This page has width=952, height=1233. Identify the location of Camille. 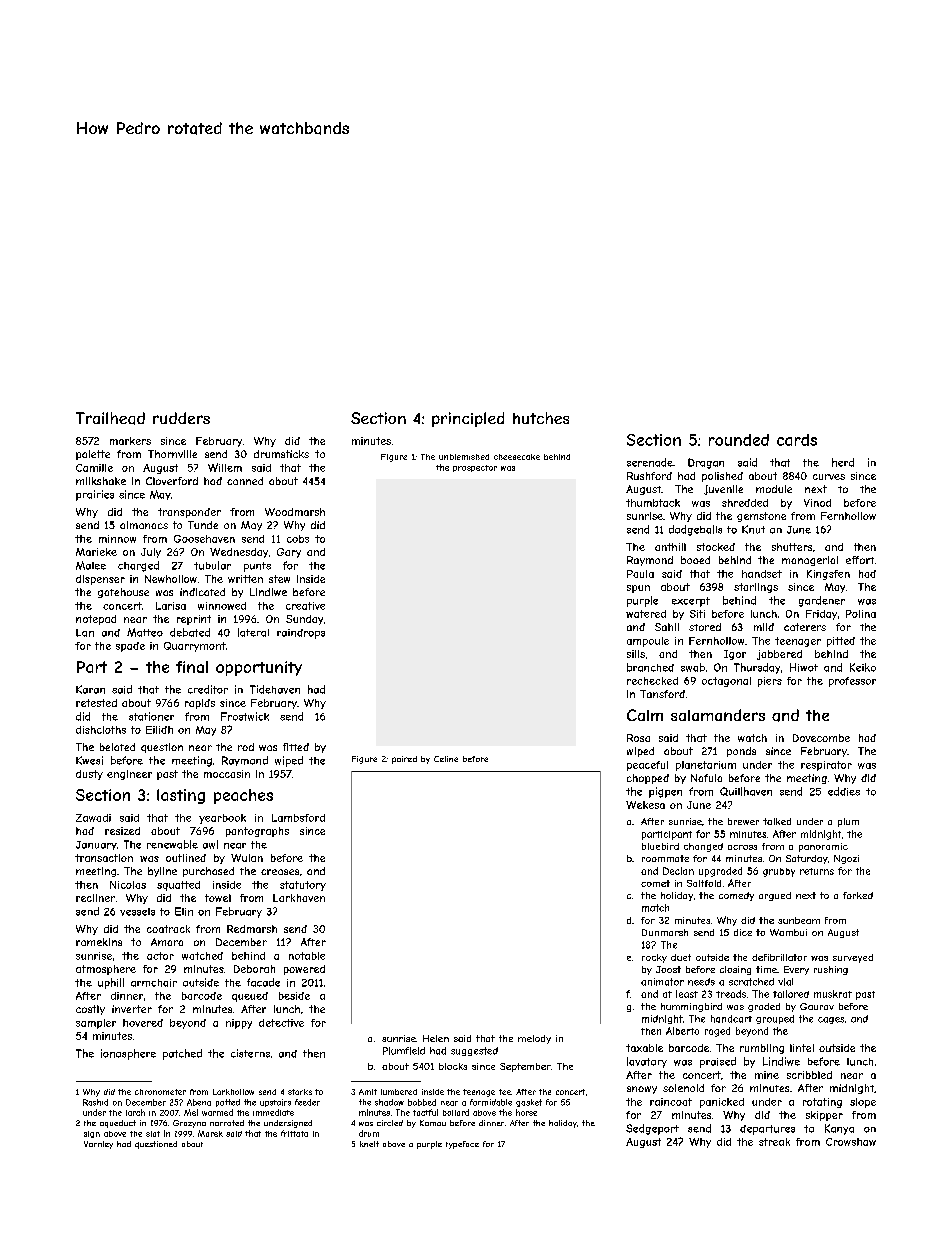
(94, 468).
